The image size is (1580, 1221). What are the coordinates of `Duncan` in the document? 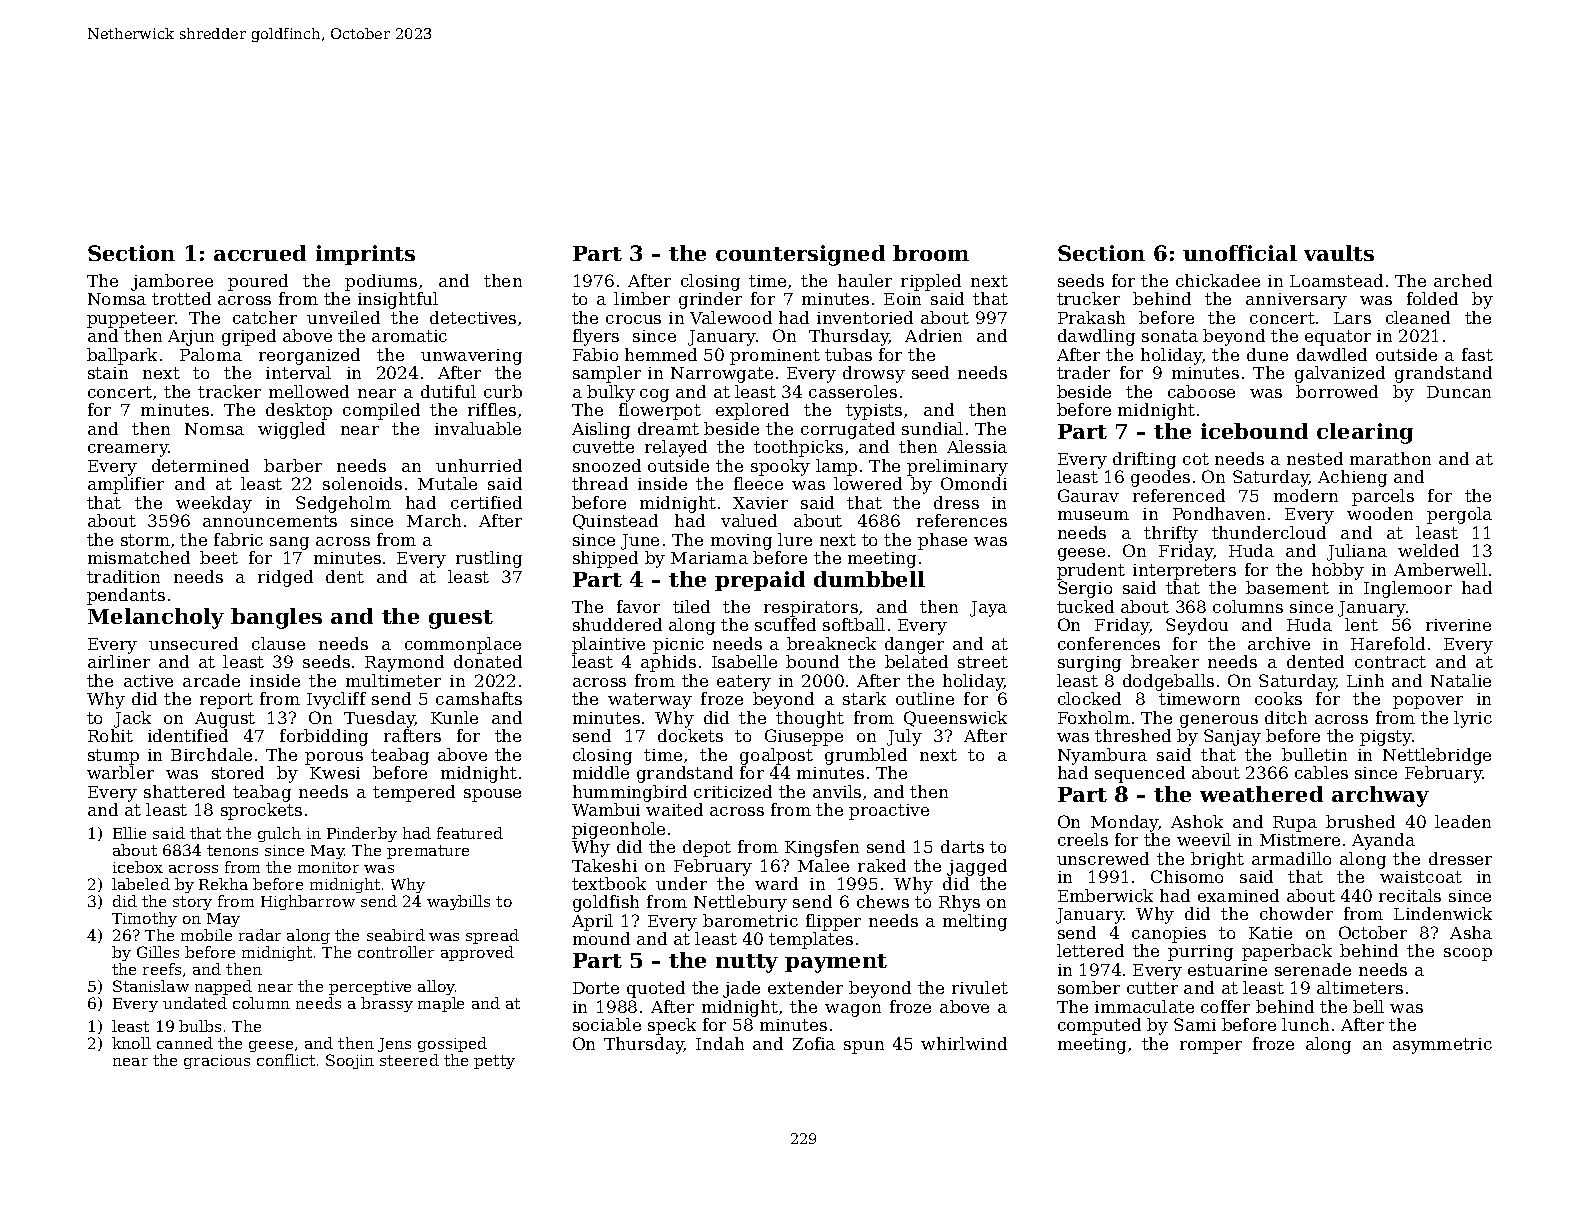 It's located at (1459, 392).
